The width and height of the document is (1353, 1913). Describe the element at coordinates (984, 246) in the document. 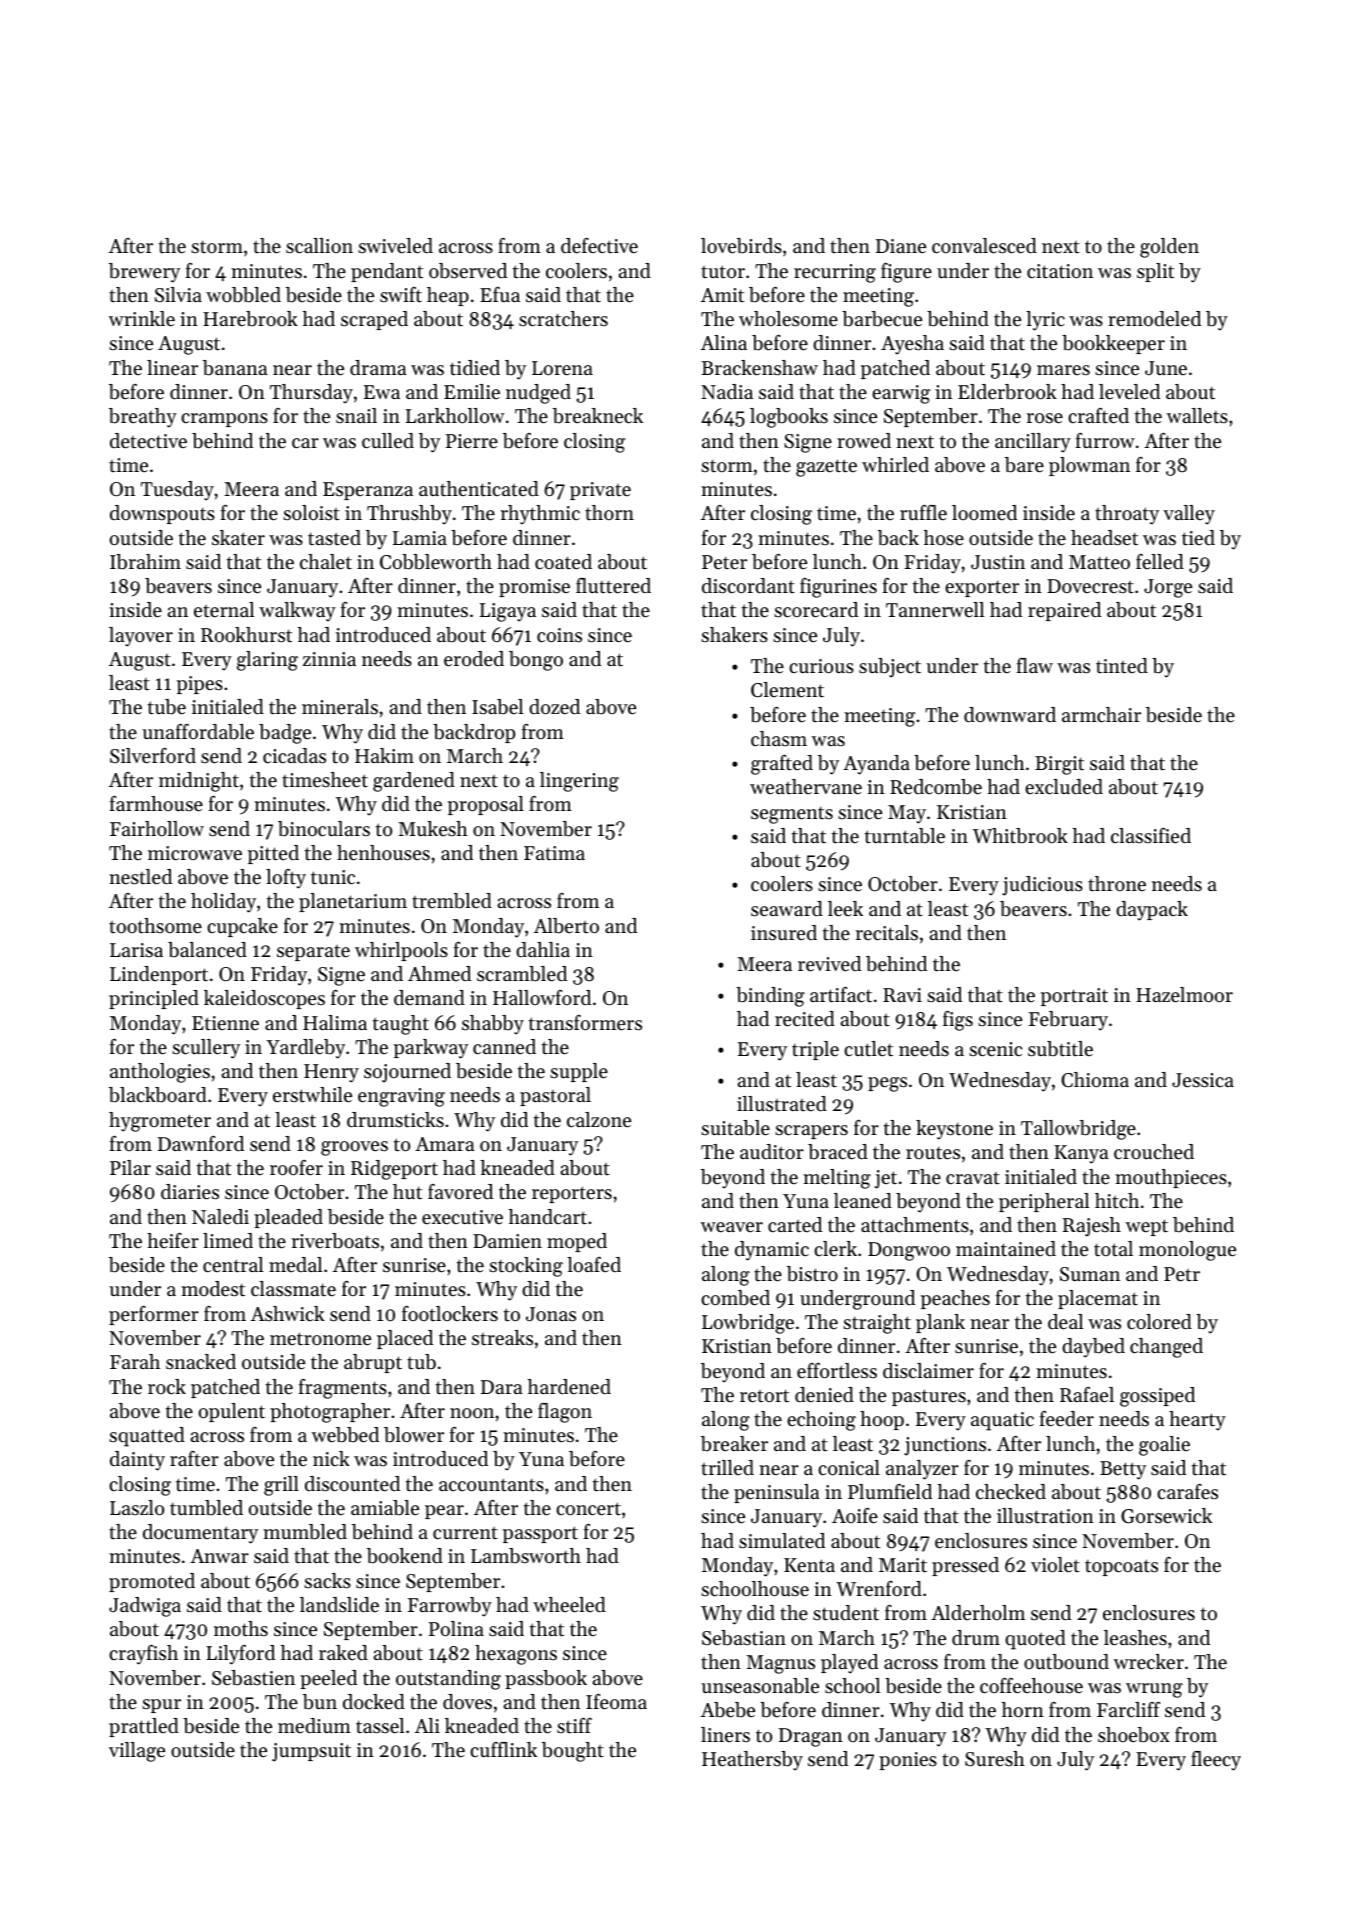

I see `convalesced` at that location.
